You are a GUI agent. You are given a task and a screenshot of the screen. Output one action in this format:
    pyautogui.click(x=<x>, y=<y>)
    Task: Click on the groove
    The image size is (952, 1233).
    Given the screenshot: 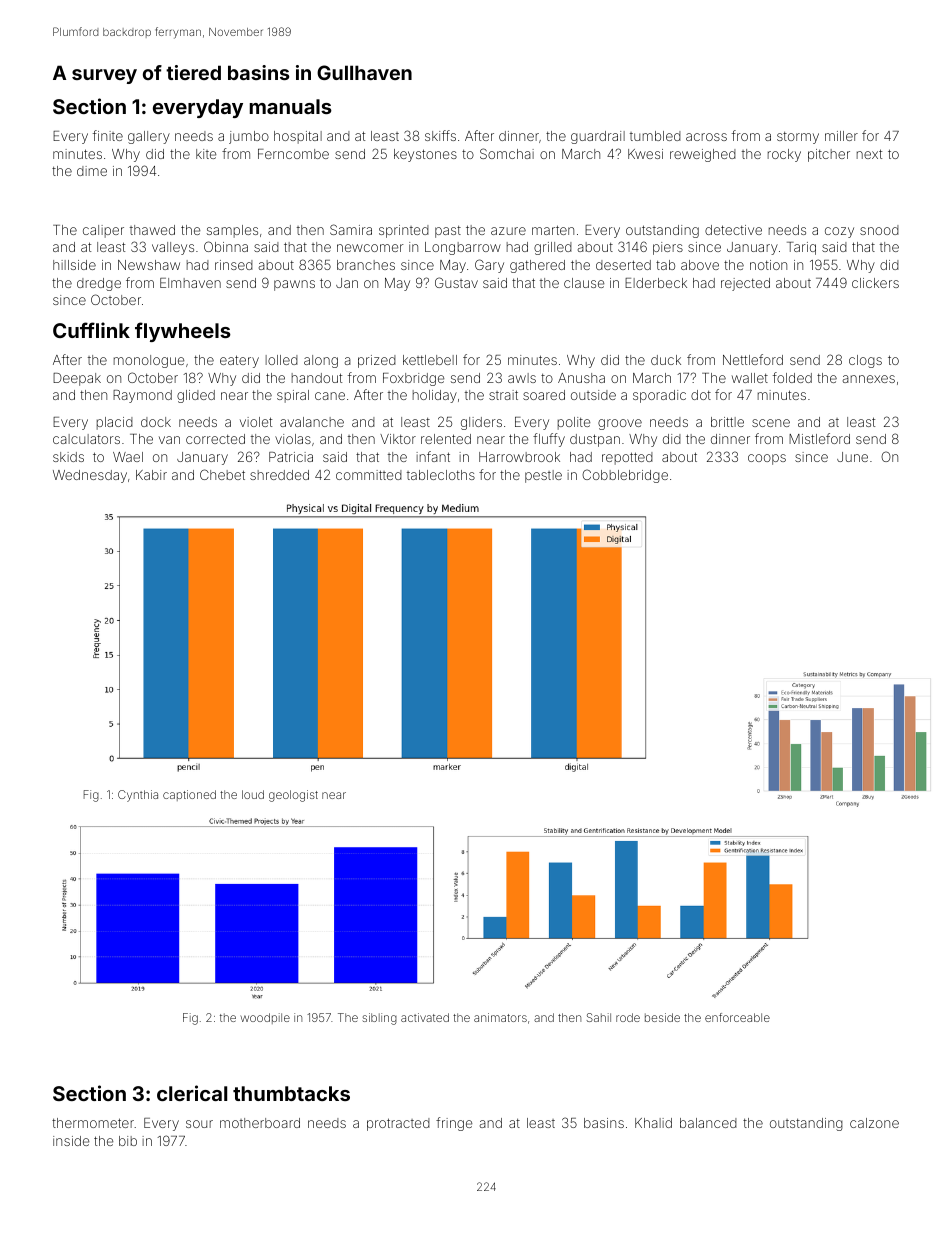 What is the action you would take?
    pyautogui.click(x=620, y=424)
